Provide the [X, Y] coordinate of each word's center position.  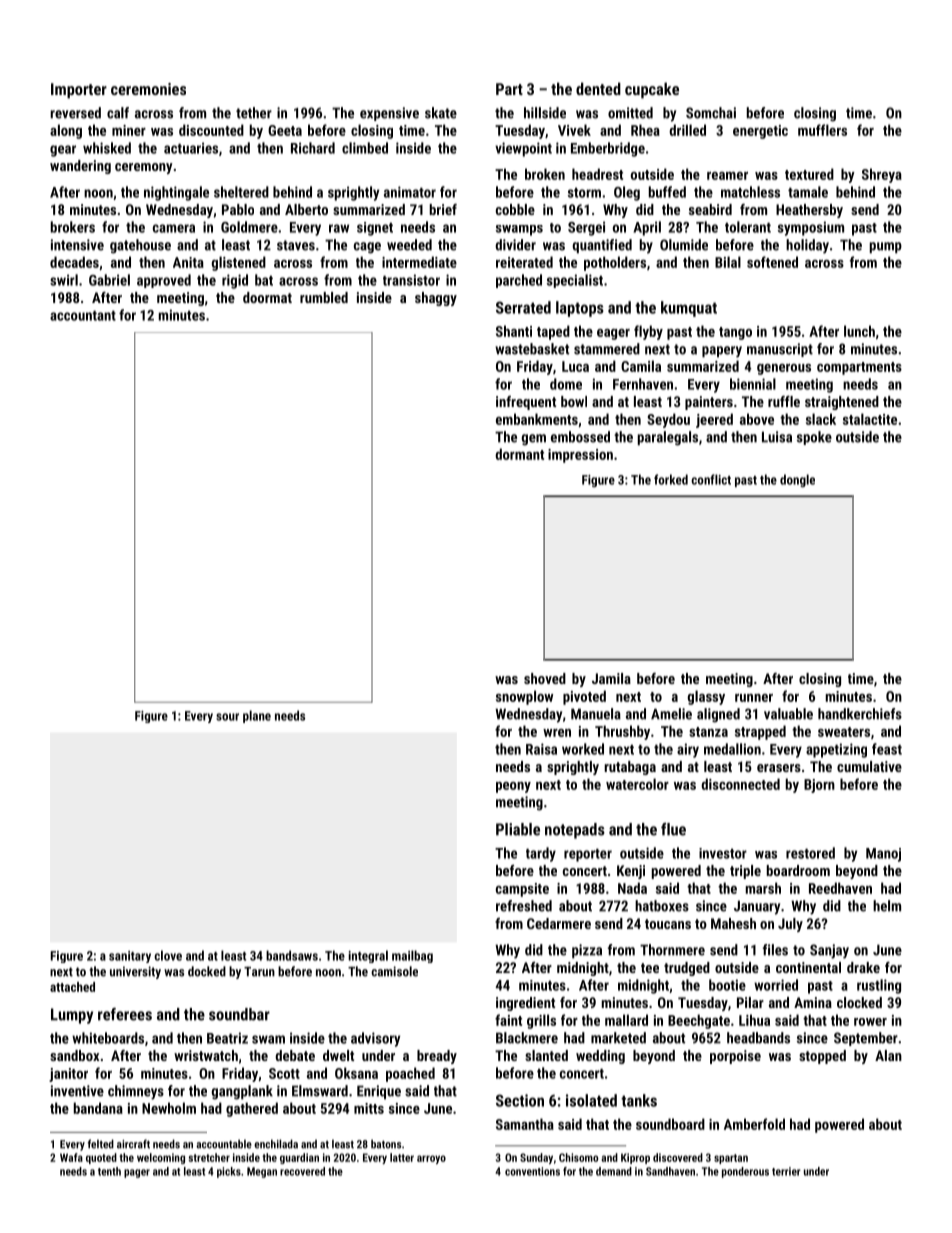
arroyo [431, 1159]
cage [367, 248]
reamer [727, 176]
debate [295, 1055]
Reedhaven [840, 888]
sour [227, 717]
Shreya [882, 175]
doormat [267, 297]
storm [584, 192]
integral [368, 956]
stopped [822, 1057]
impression [580, 456]
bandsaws [292, 955]
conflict [711, 479]
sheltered [241, 192]
